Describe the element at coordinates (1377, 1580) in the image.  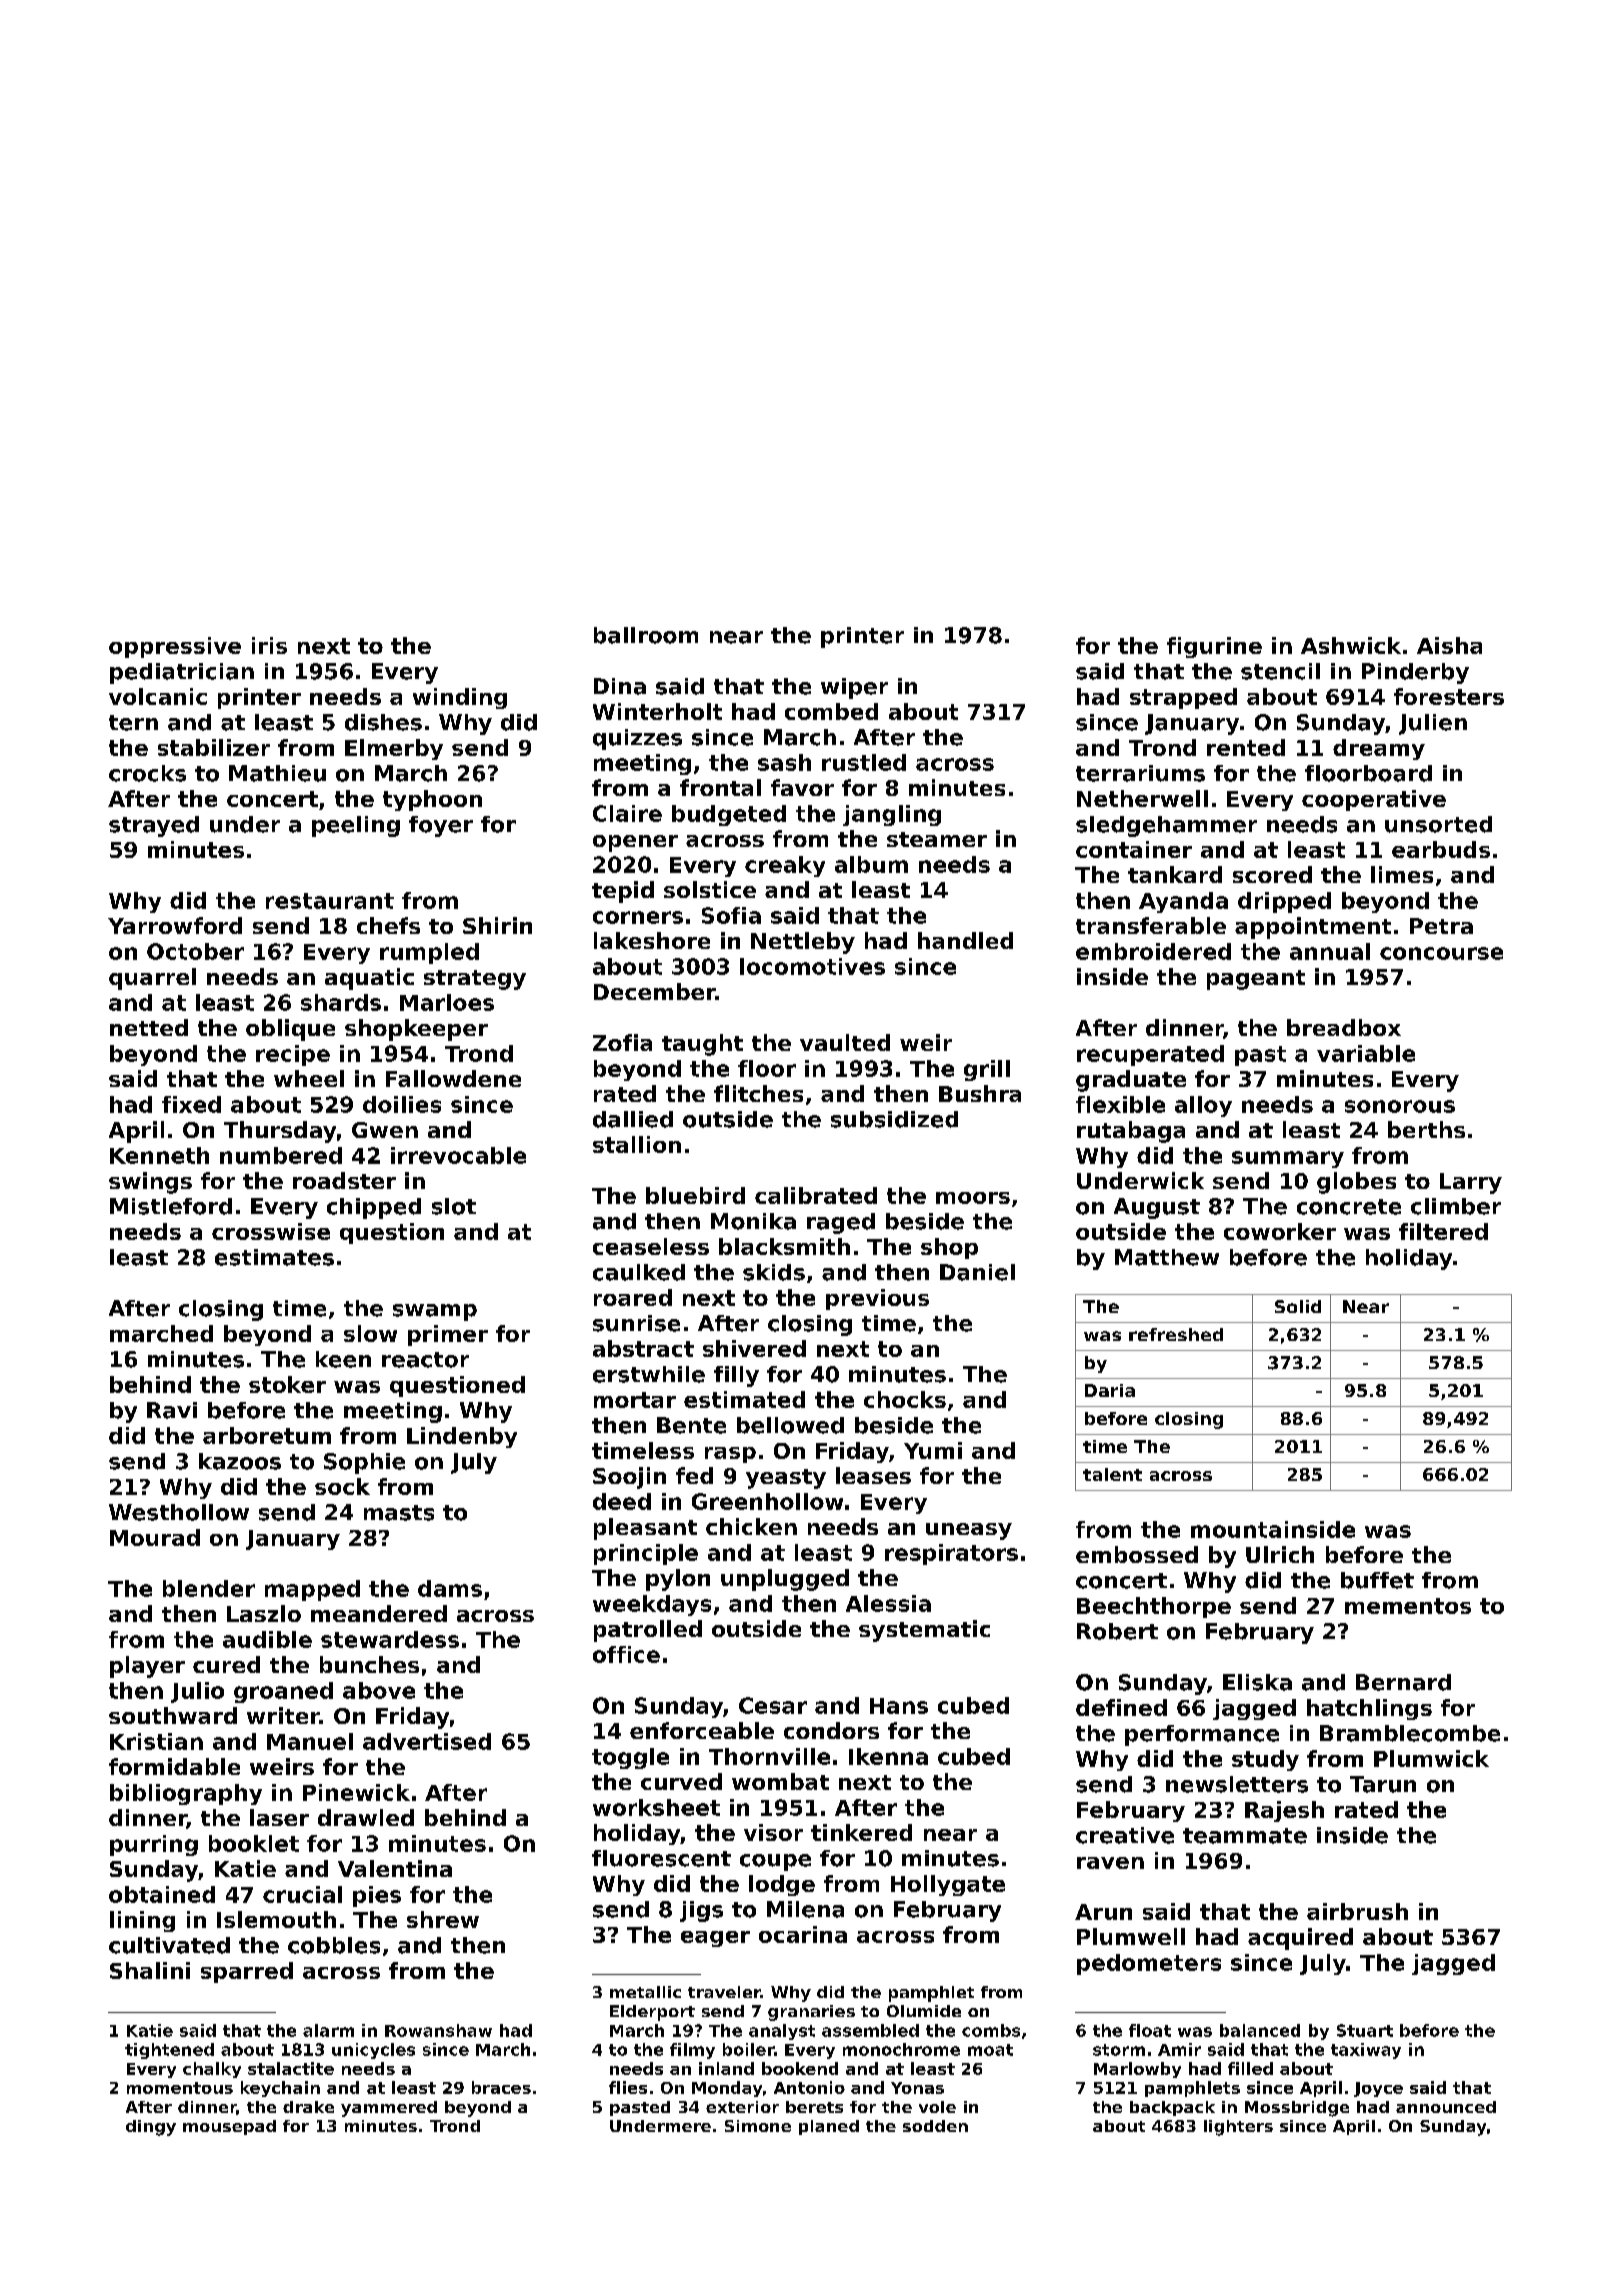
I see `buffet` at that location.
